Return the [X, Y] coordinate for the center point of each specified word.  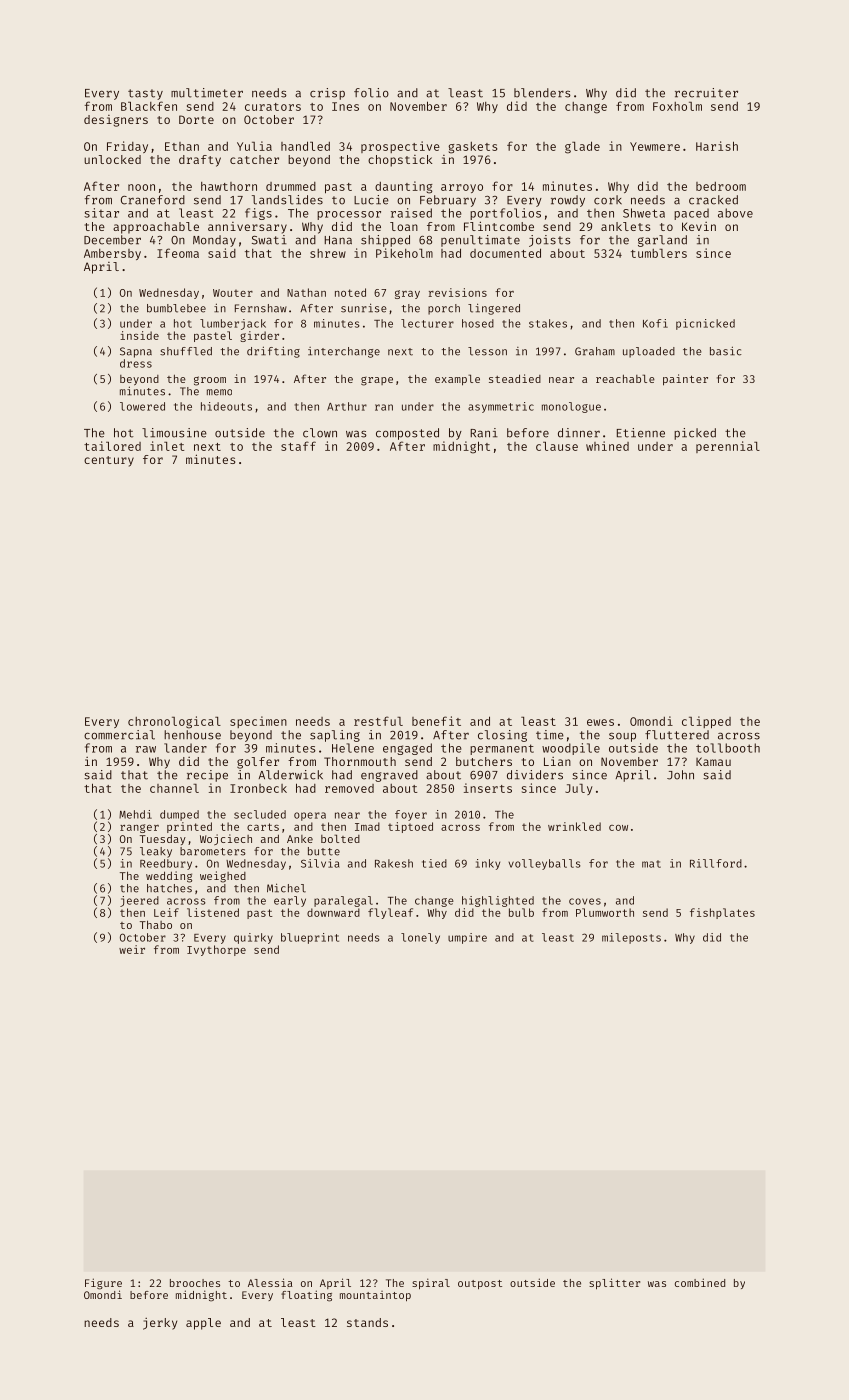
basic [726, 351]
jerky [160, 1324]
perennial [728, 447]
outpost [480, 1284]
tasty [145, 94]
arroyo [462, 188]
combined [700, 1282]
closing [502, 736]
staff [298, 446]
